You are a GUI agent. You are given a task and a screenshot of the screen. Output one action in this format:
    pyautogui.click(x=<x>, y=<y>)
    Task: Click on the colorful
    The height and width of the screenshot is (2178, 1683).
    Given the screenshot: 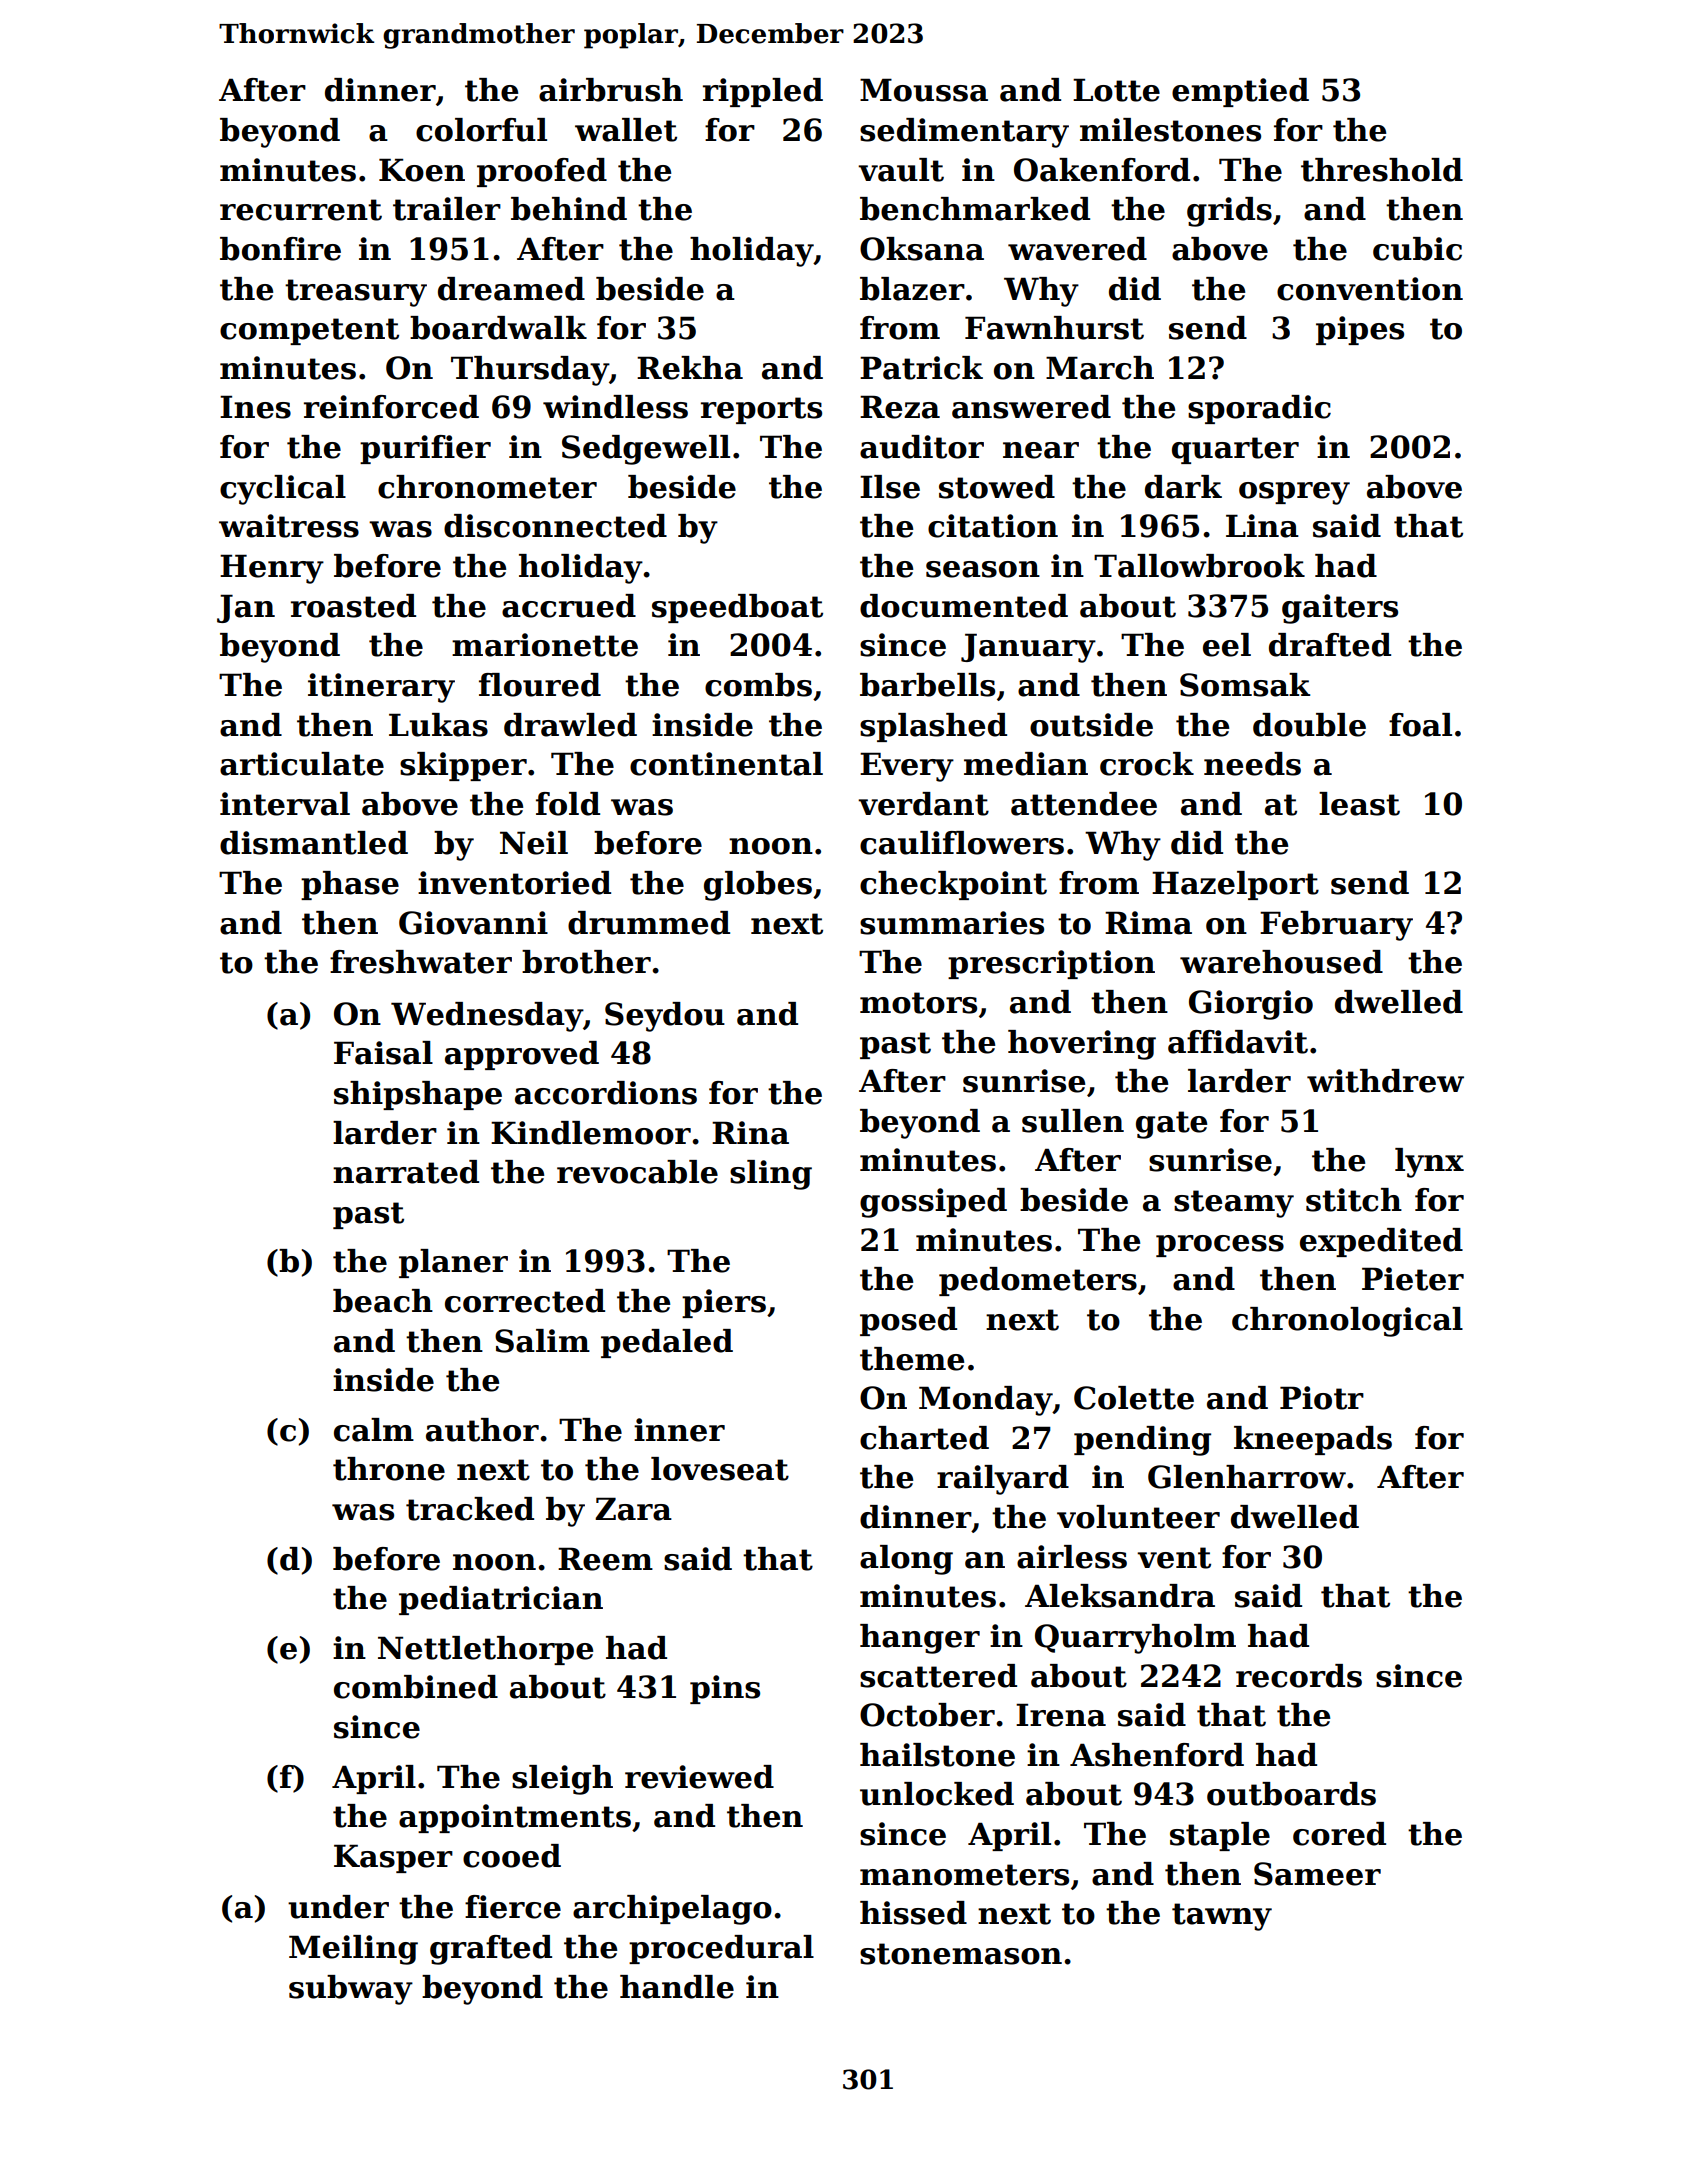 What is the action you would take?
    pyautogui.click(x=481, y=130)
